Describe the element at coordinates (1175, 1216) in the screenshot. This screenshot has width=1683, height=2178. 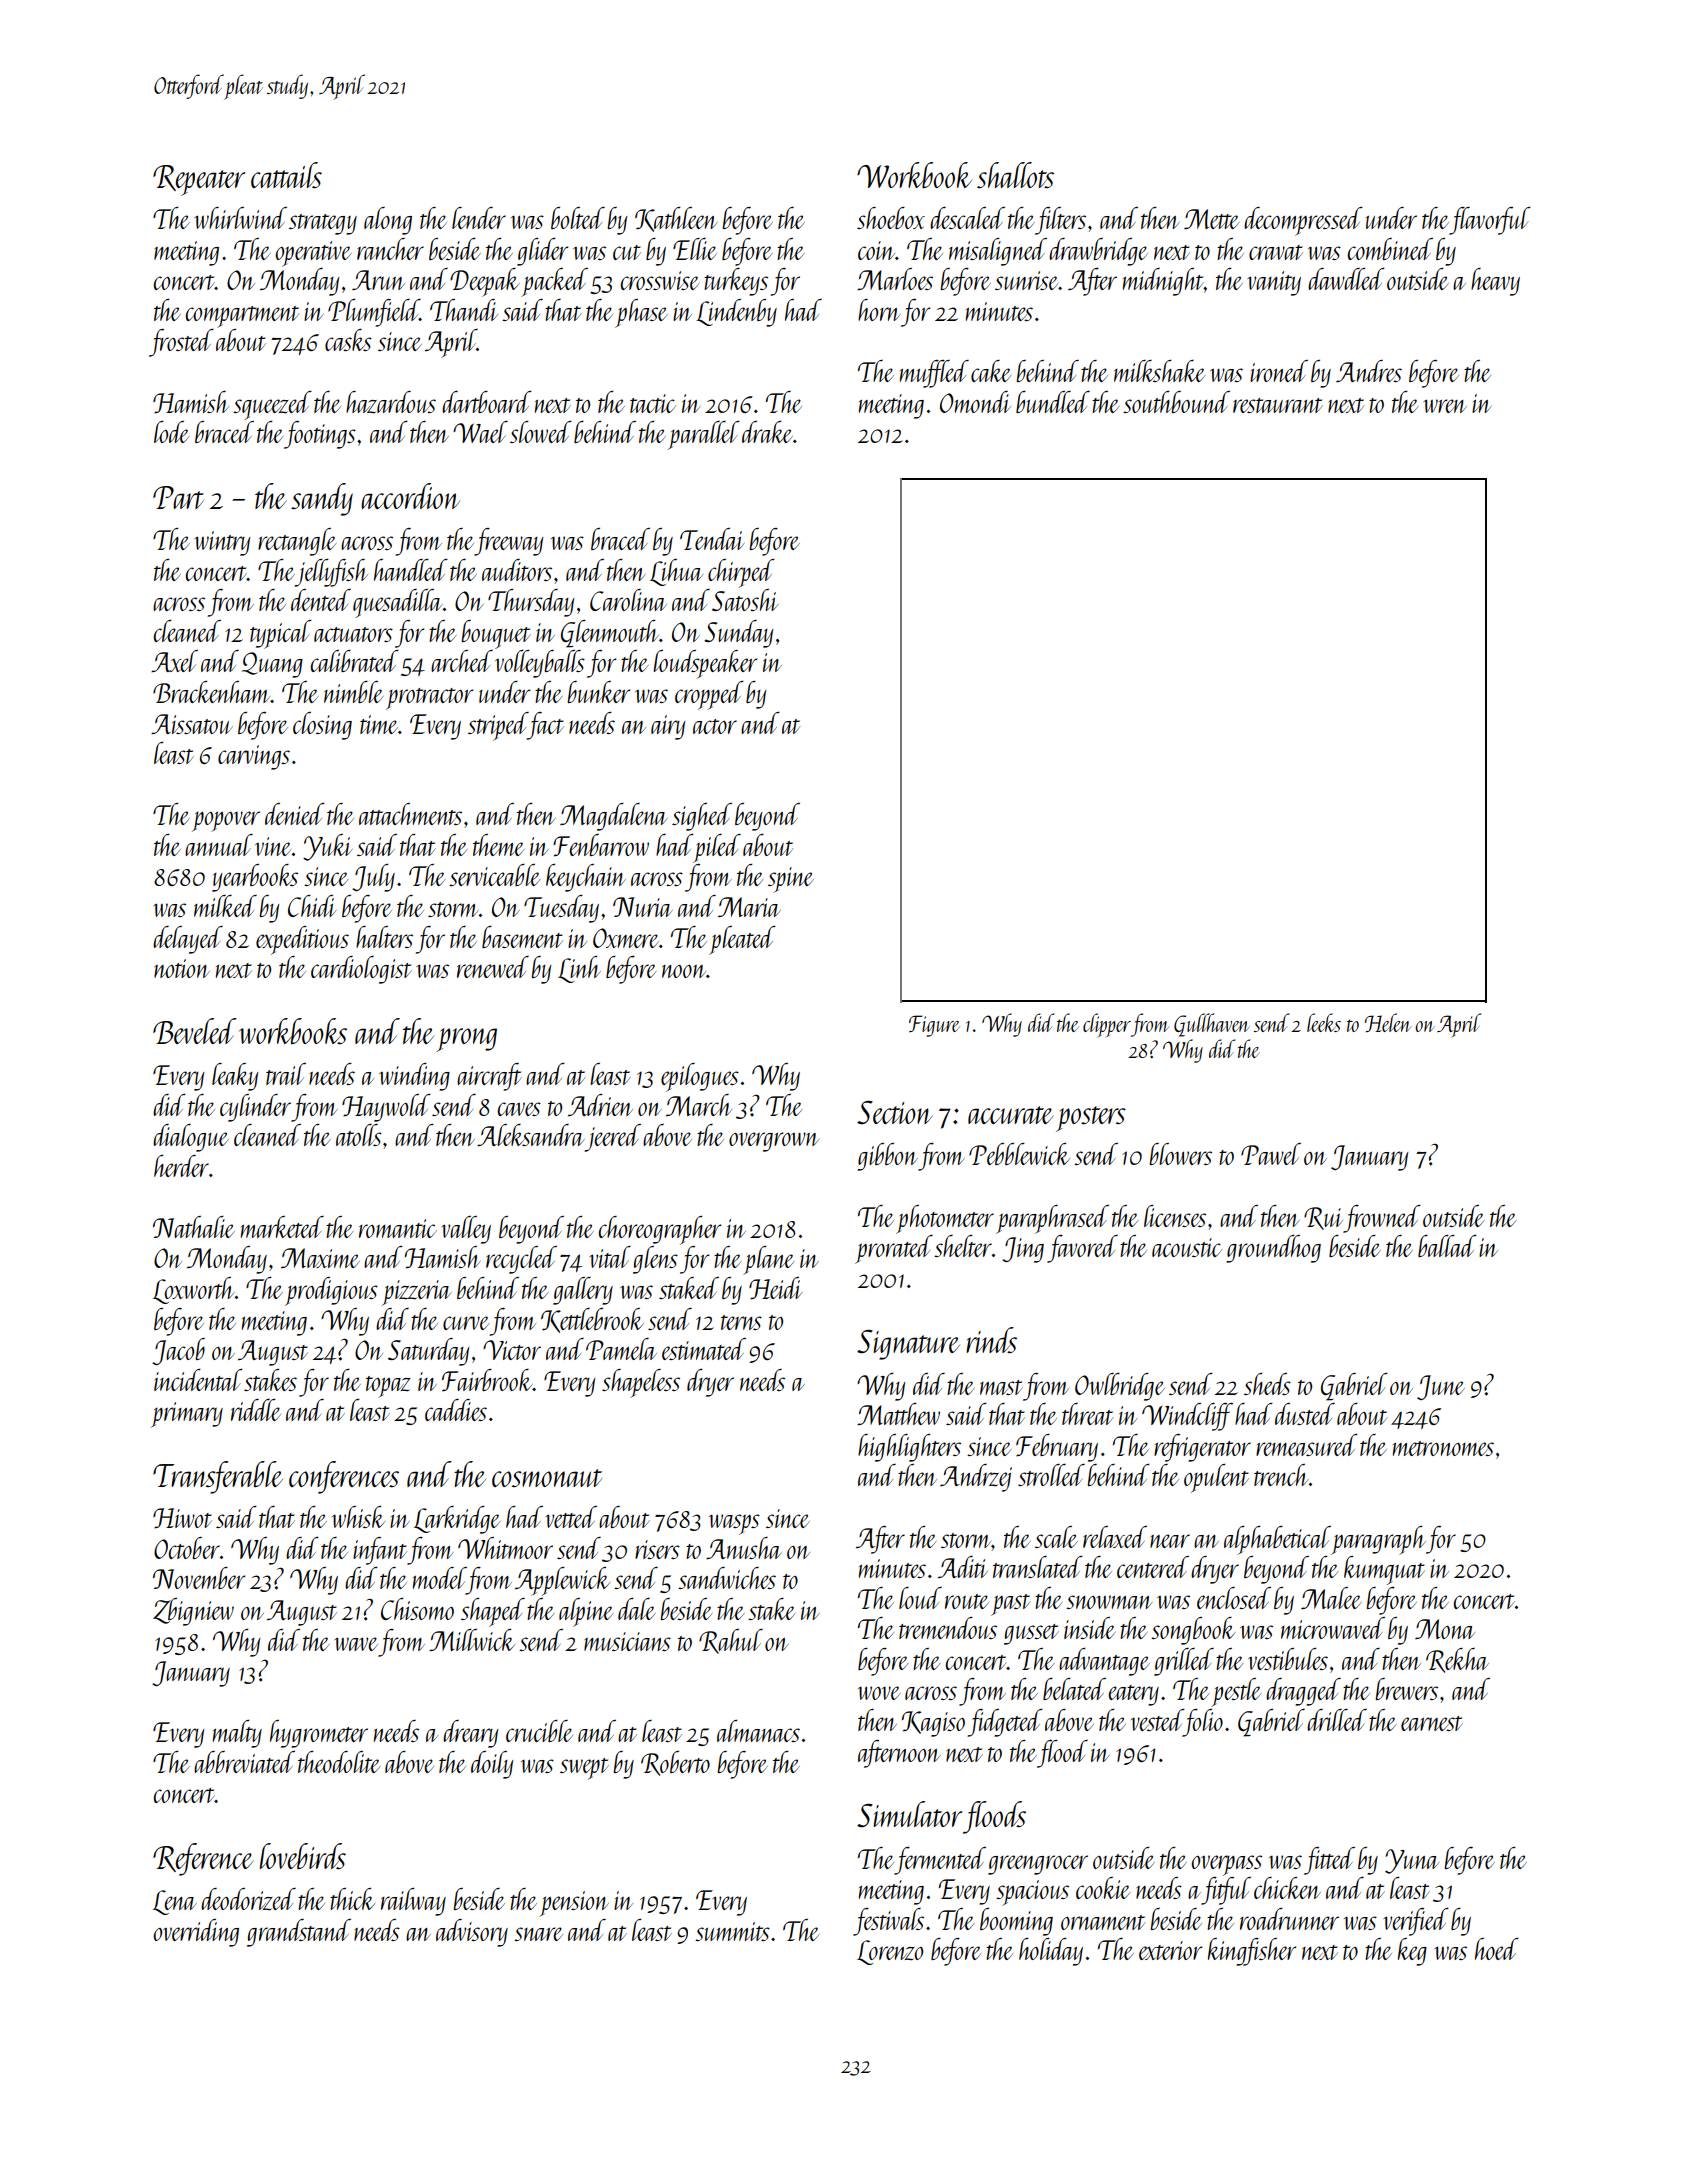
I see `licenses` at that location.
